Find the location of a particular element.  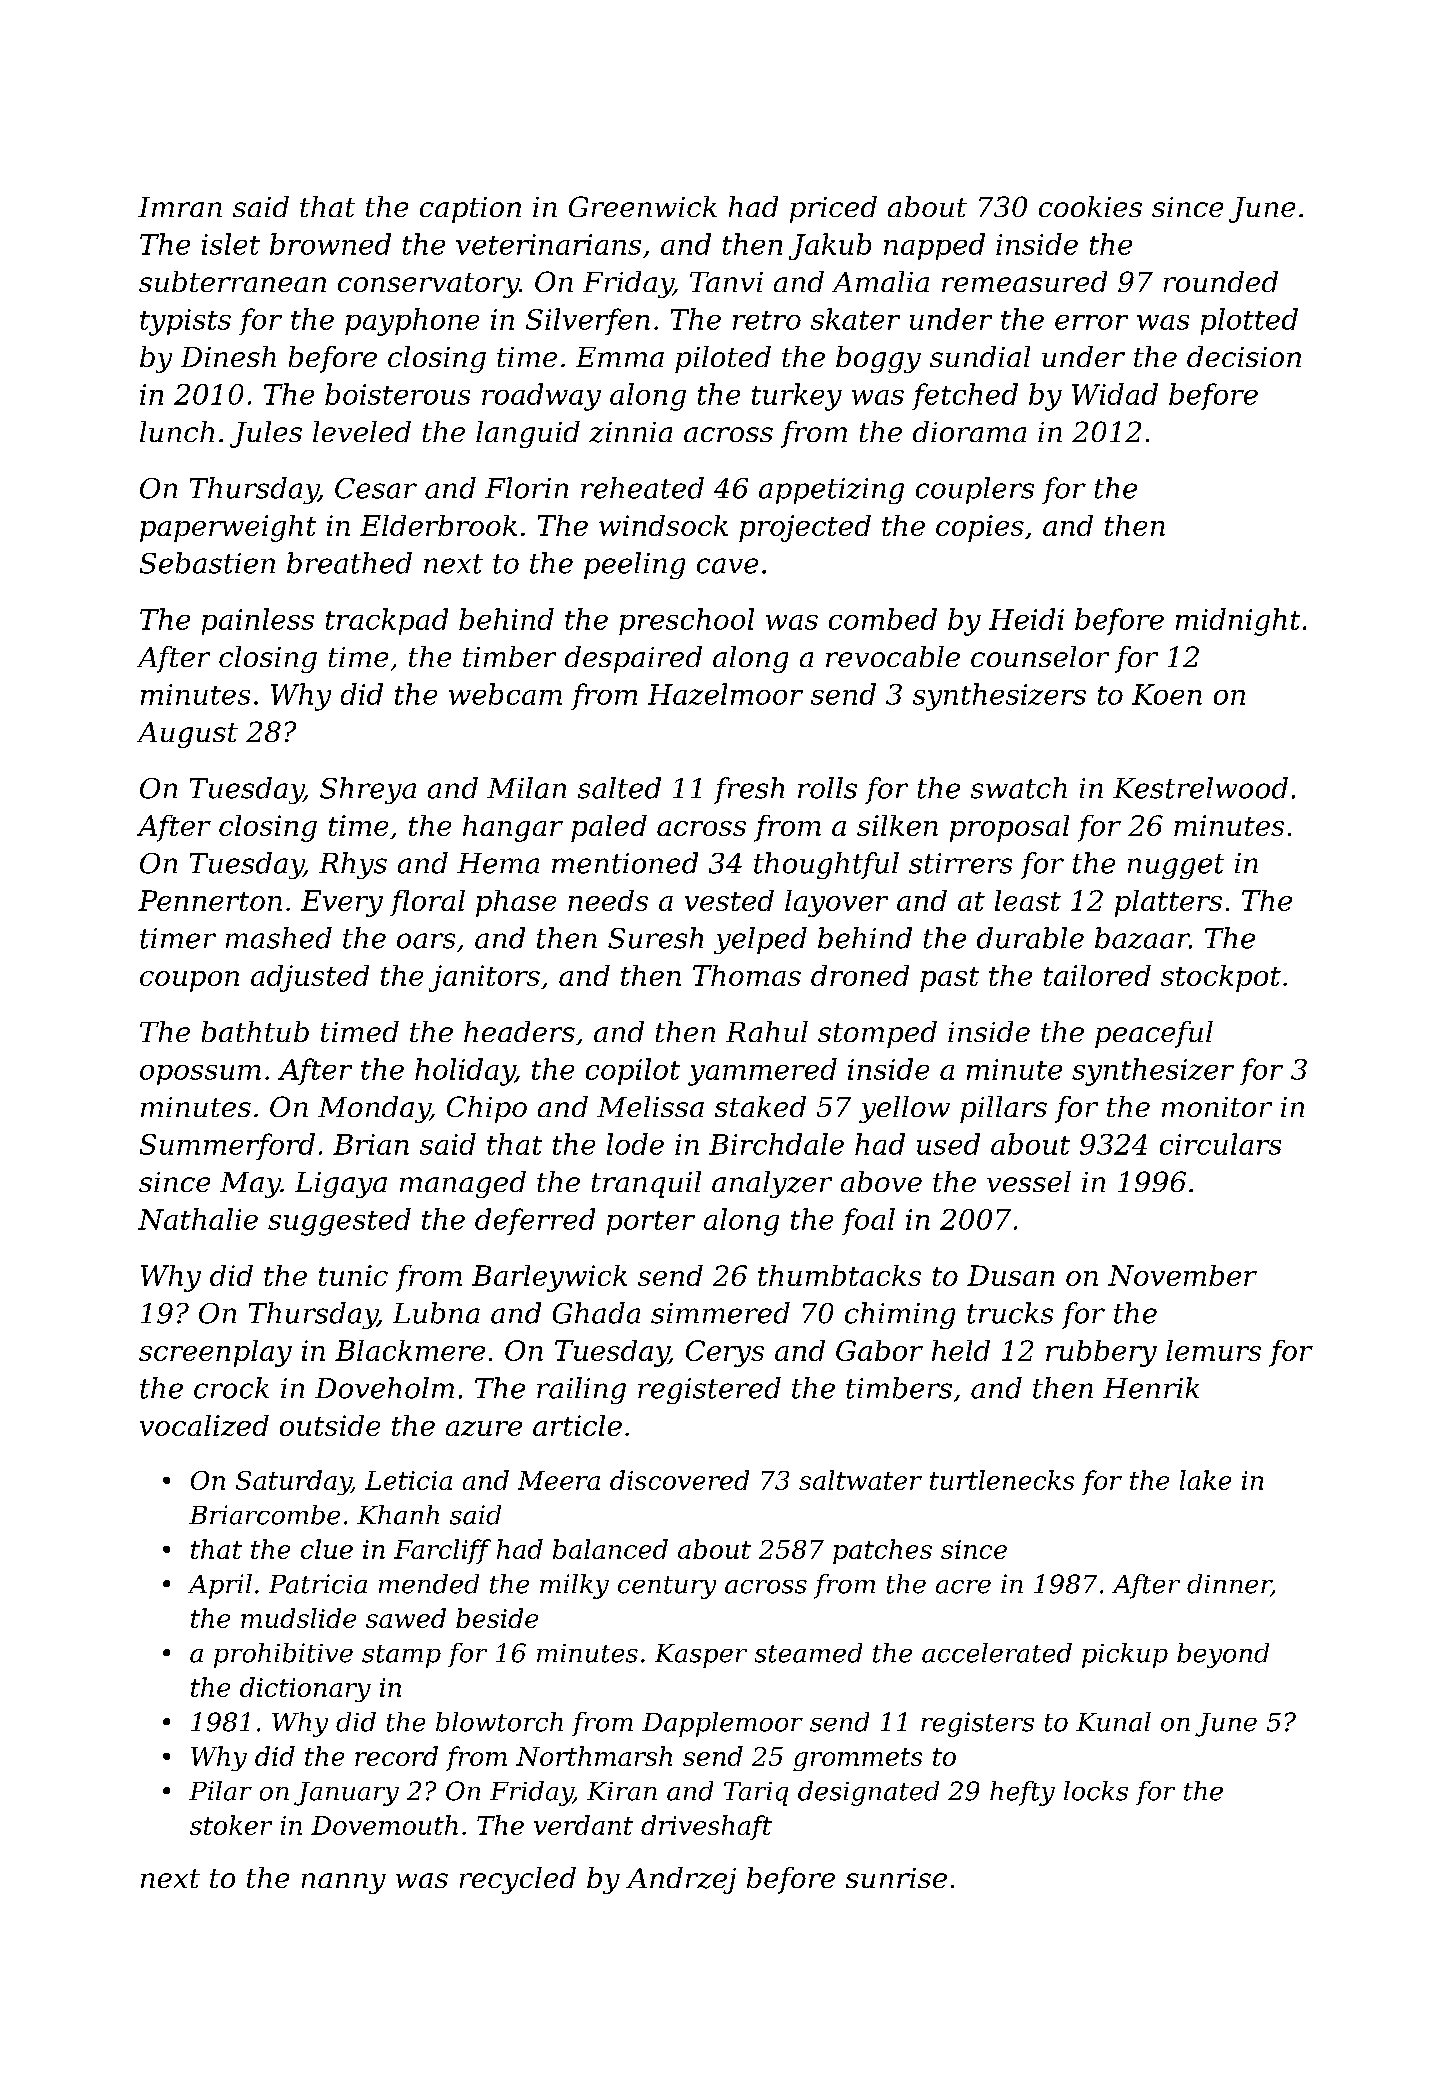

Dusan is located at coordinates (1010, 1275).
